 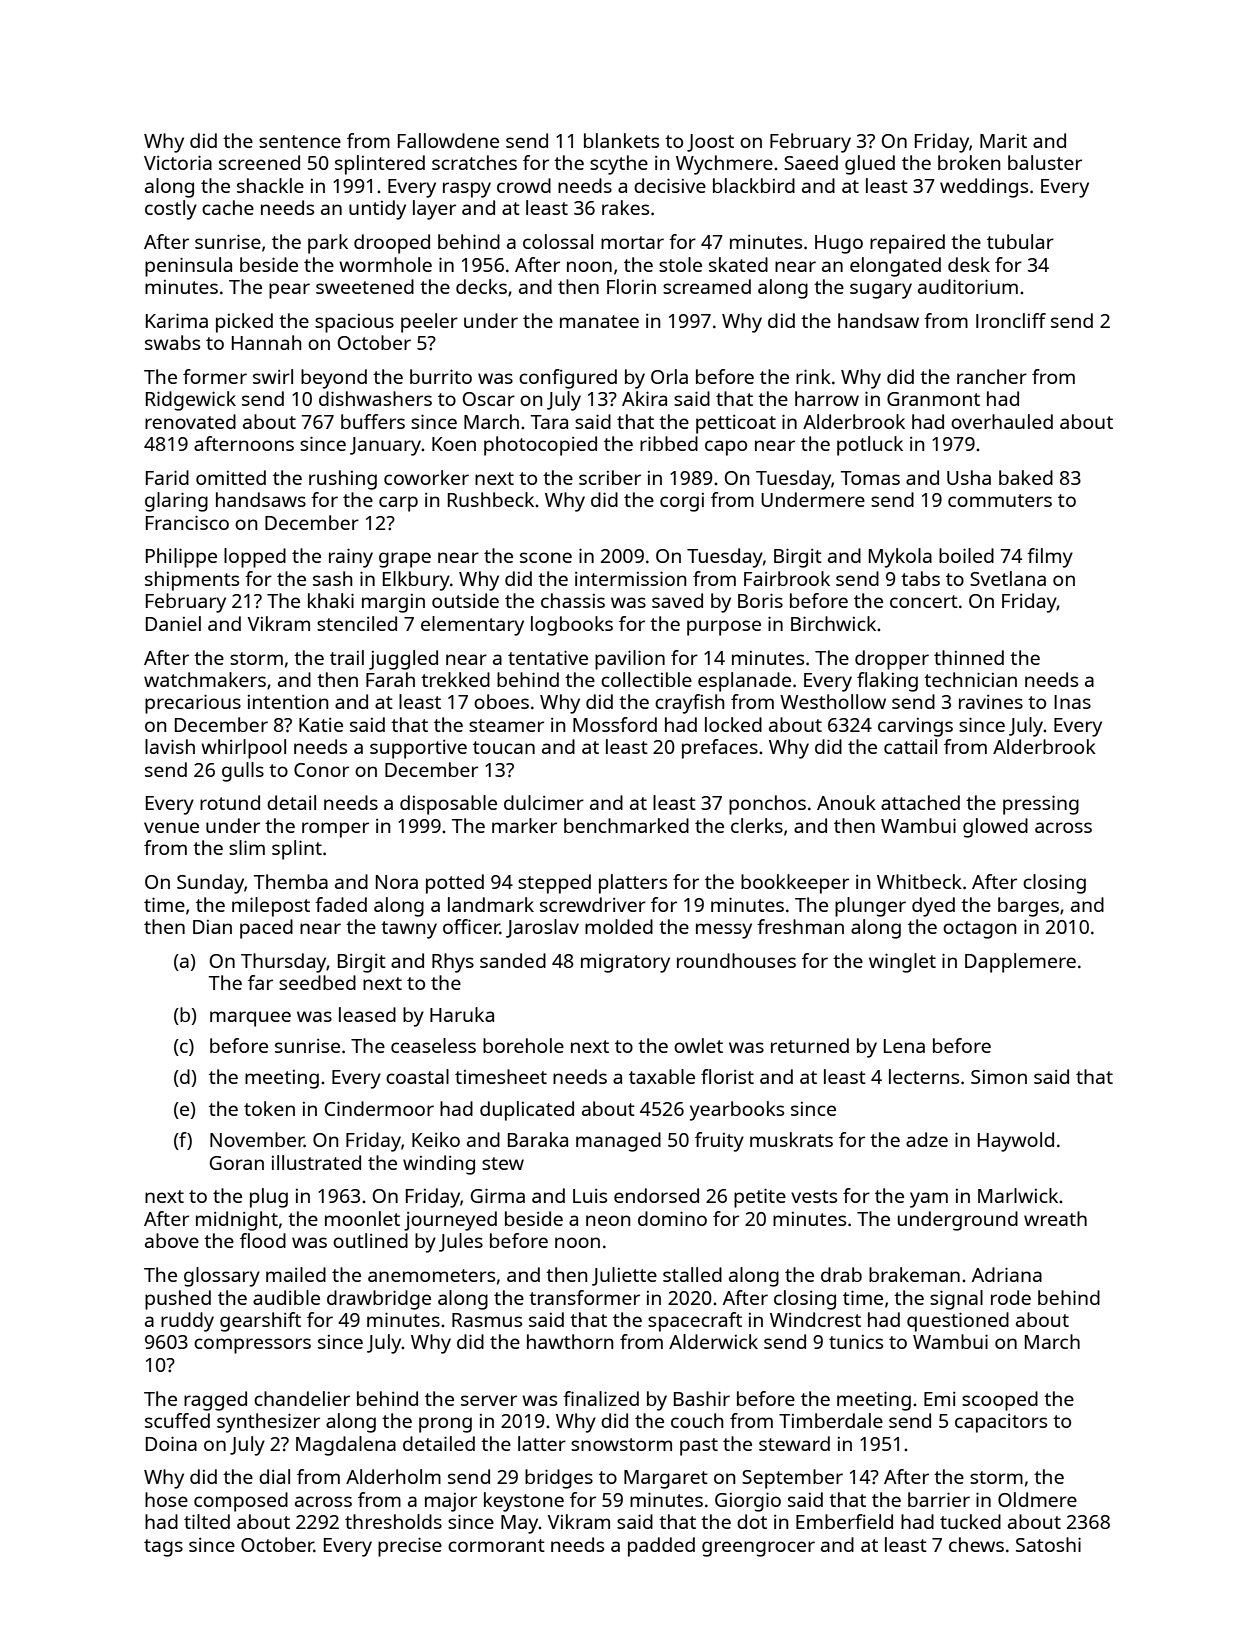 I want to click on Marit, so click(x=1003, y=141).
